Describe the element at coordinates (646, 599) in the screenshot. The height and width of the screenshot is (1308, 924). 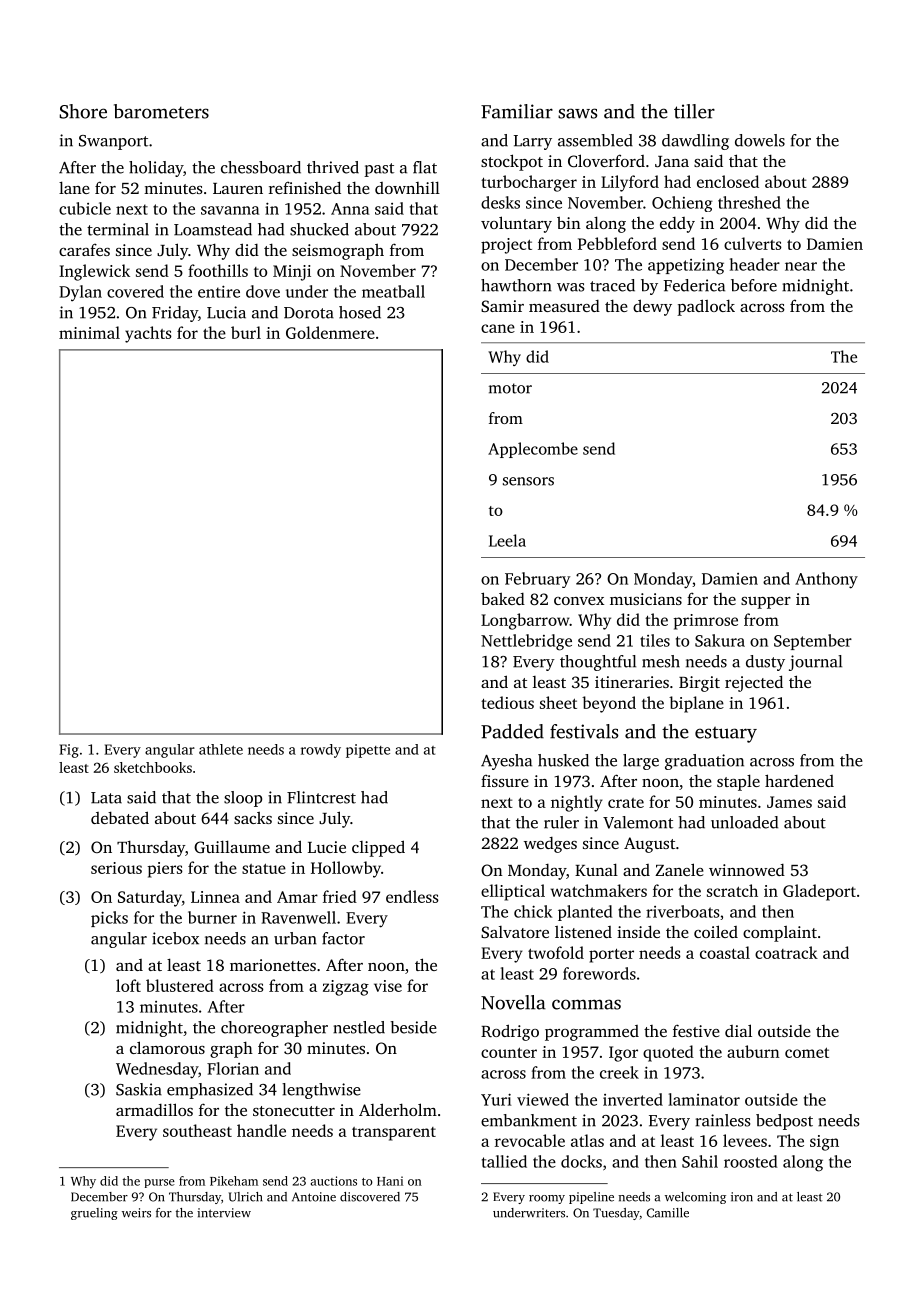
I see `musicians` at that location.
